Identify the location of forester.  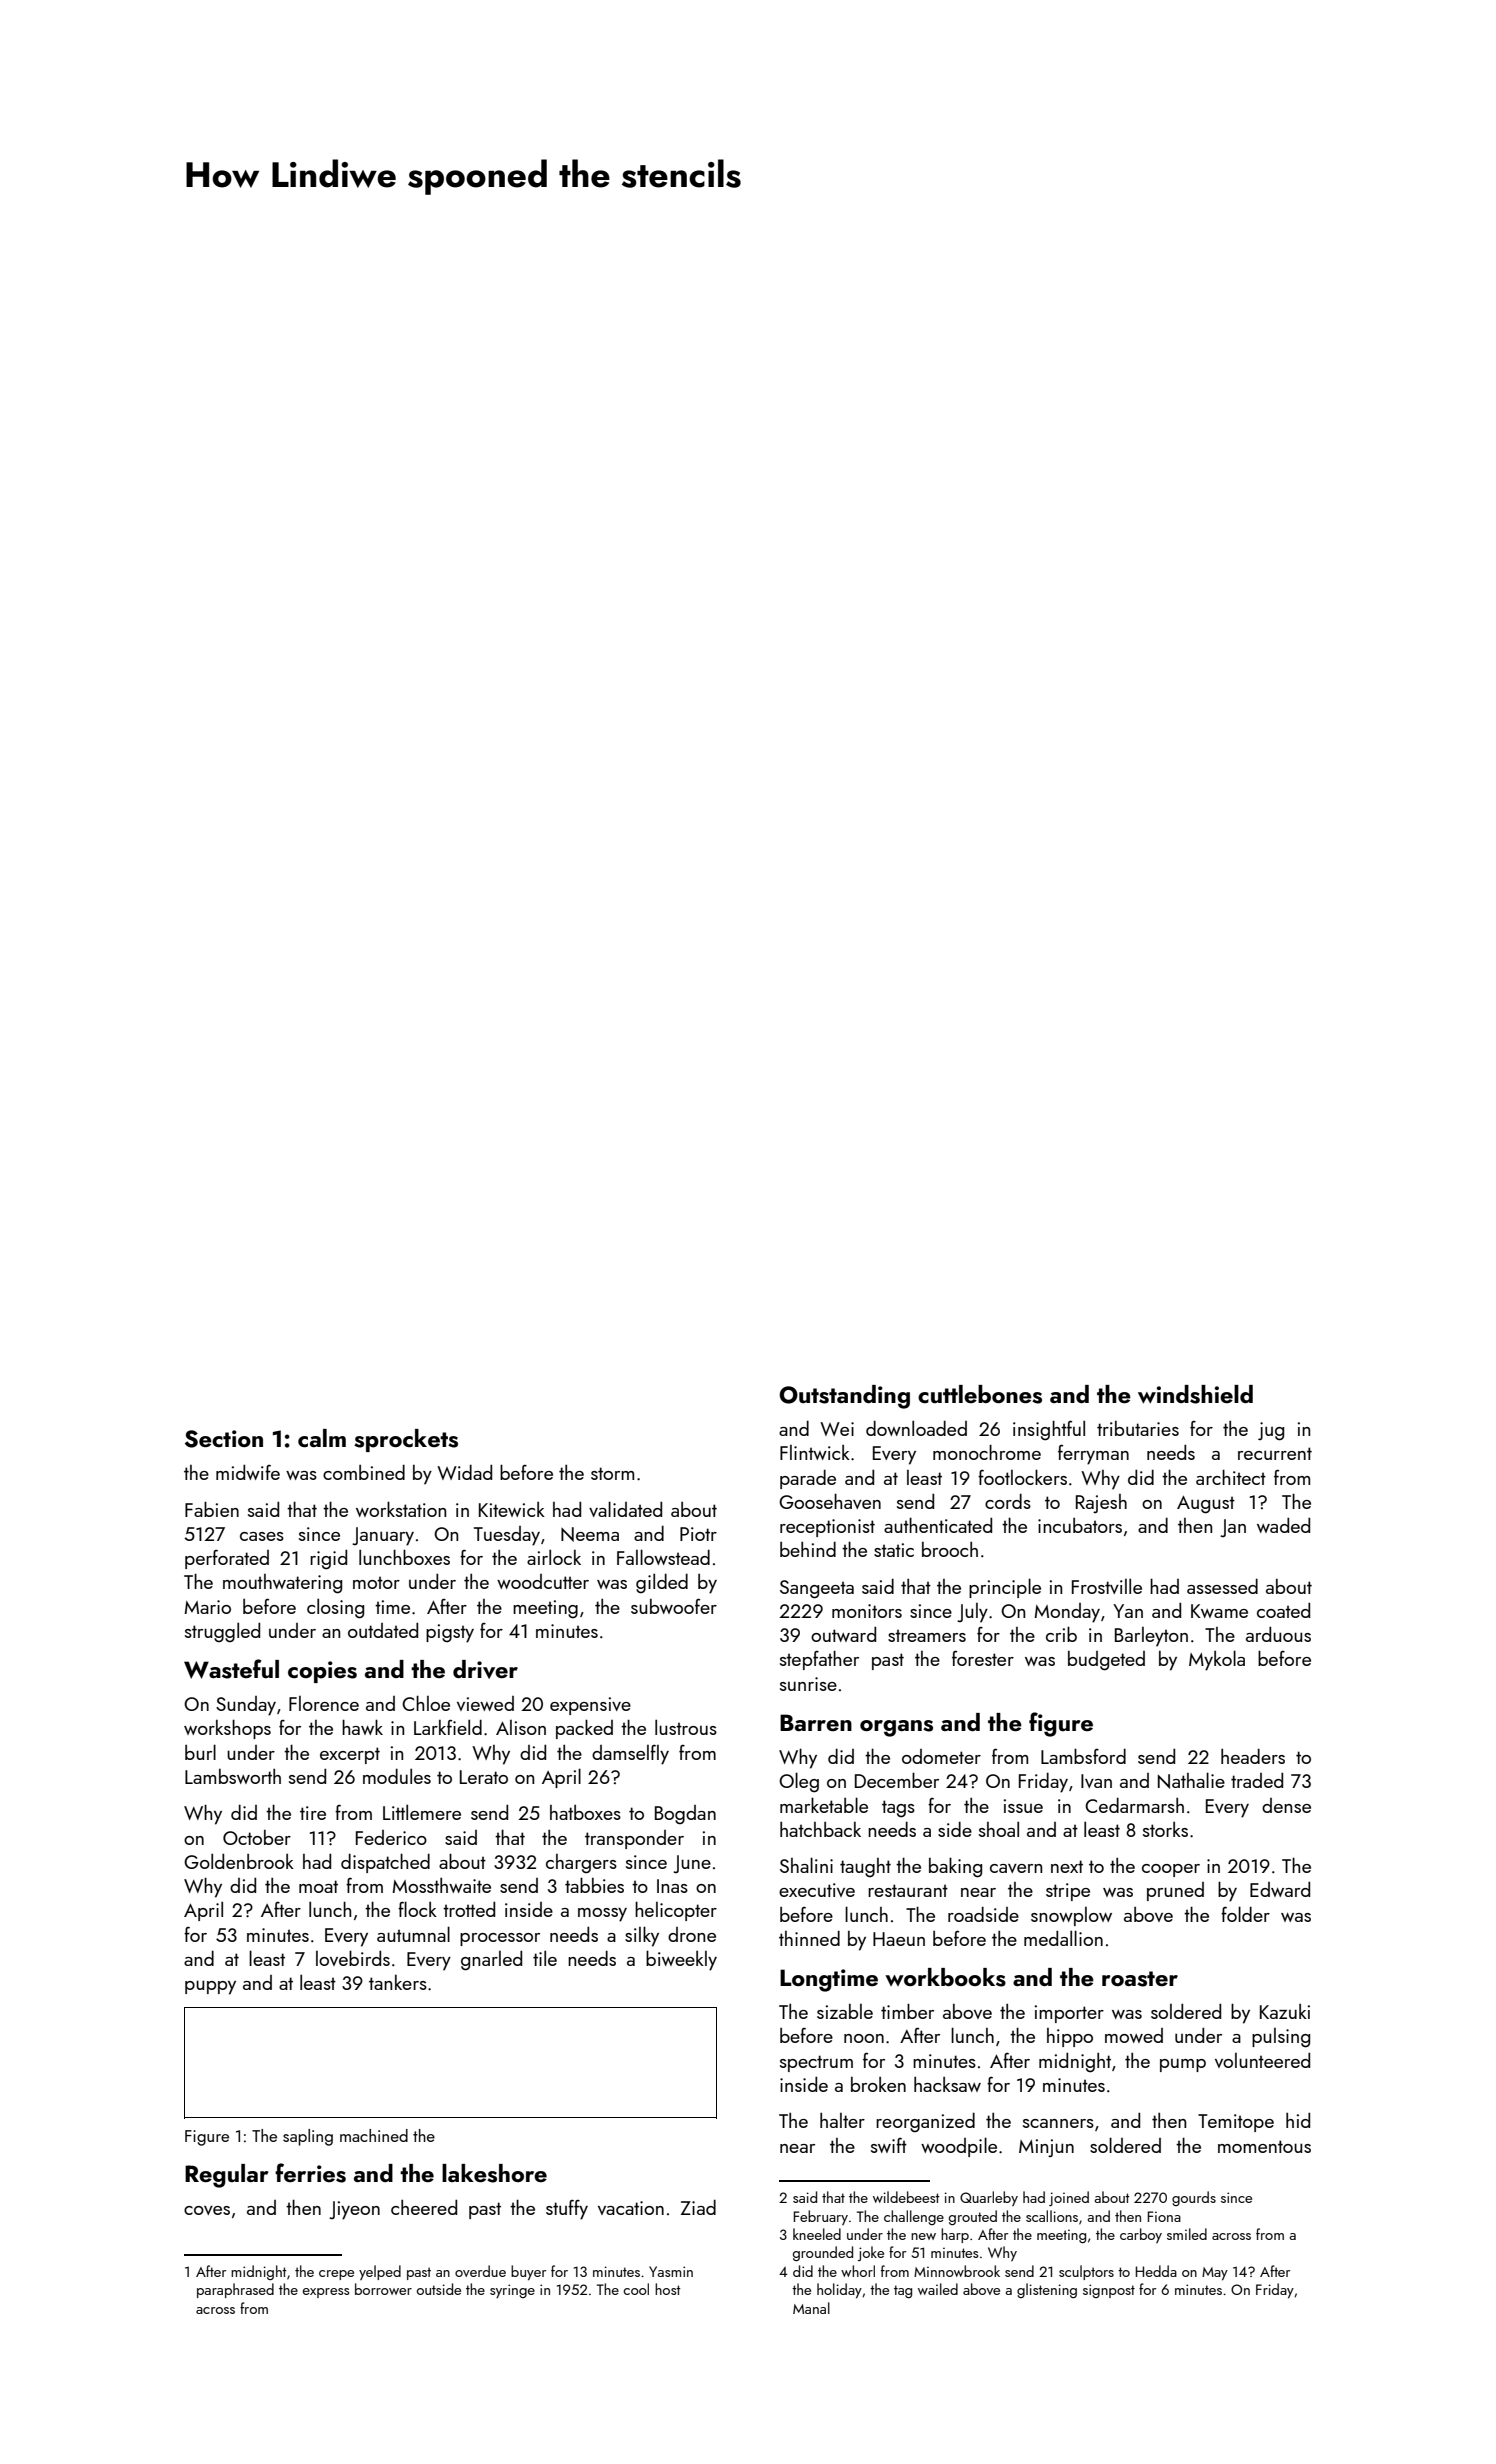
(983, 1658).
